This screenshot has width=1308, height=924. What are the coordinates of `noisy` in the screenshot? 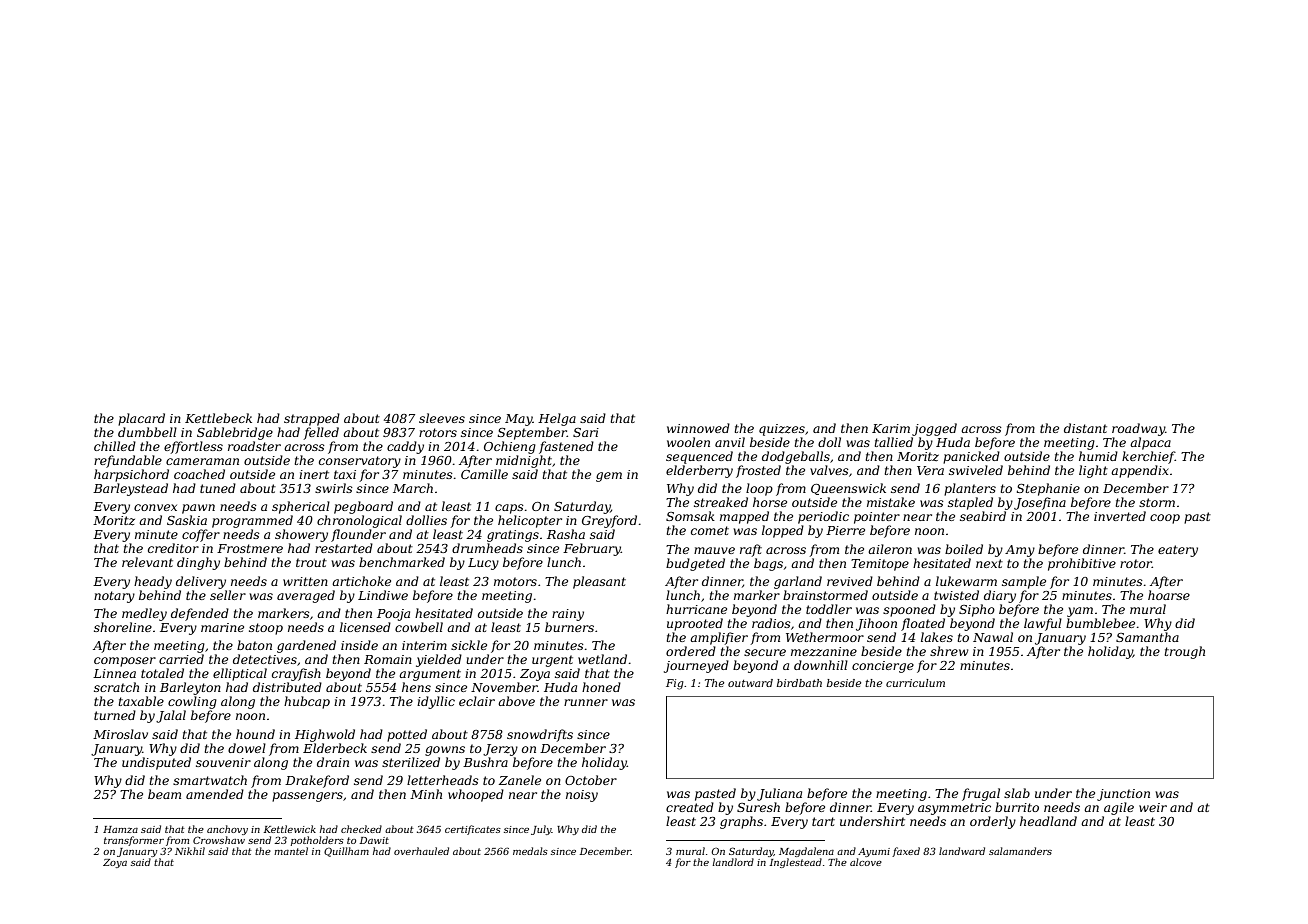 It's located at (582, 796).
